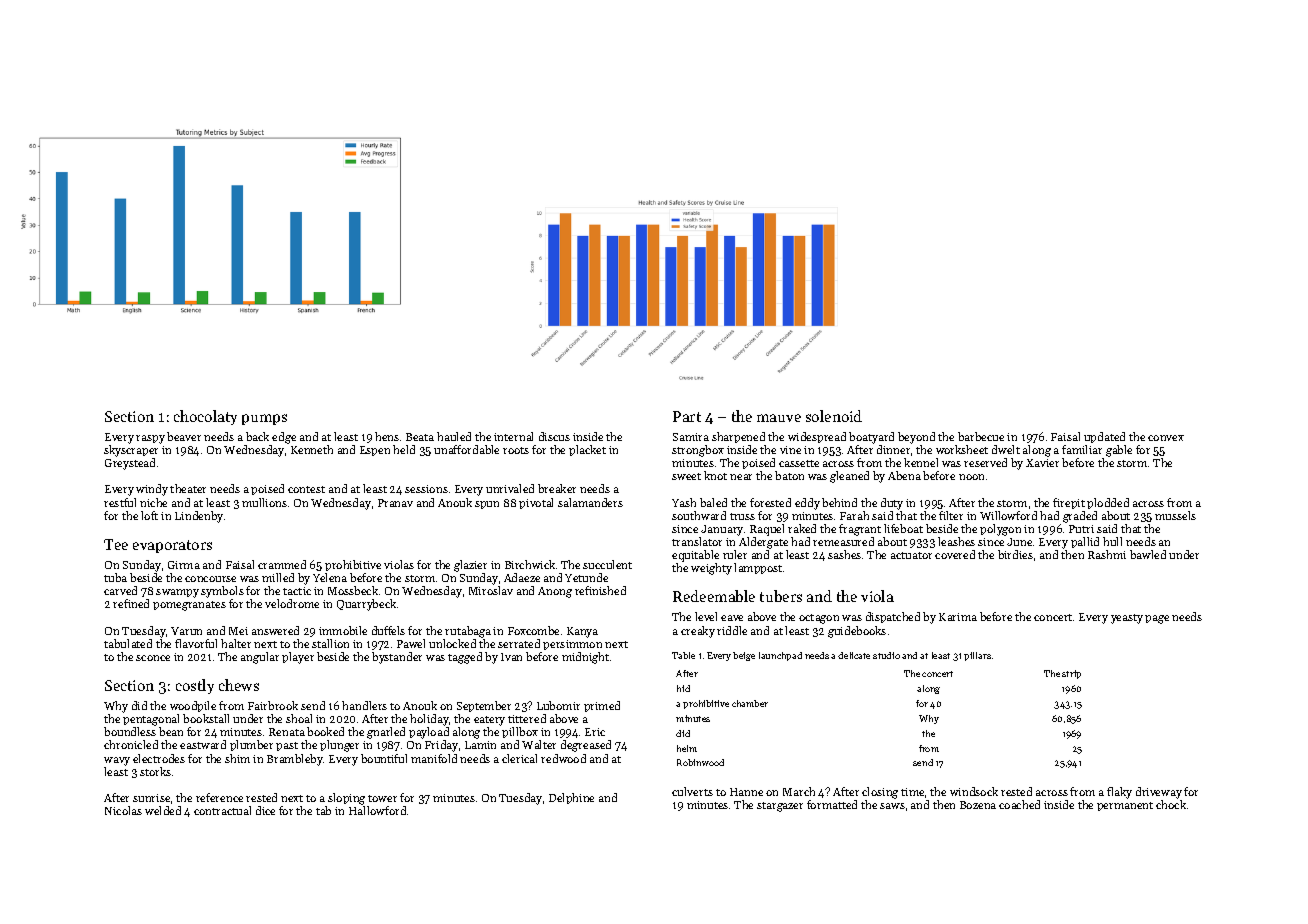 The height and width of the image is (924, 1308). I want to click on welded, so click(163, 810).
